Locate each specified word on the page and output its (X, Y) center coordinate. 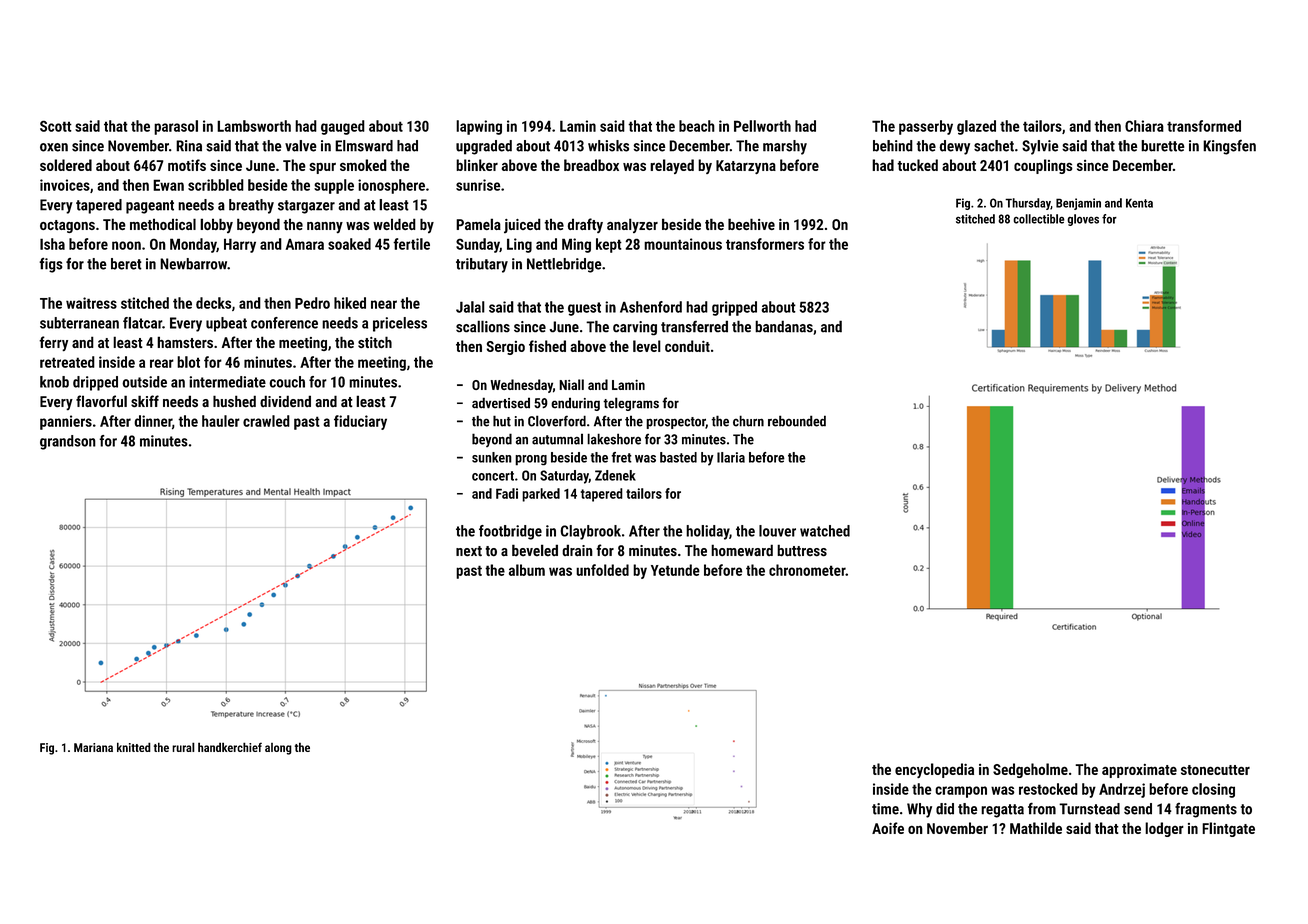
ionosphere (391, 186)
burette (1162, 146)
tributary (482, 265)
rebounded (797, 421)
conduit (687, 346)
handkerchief (230, 747)
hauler (221, 421)
